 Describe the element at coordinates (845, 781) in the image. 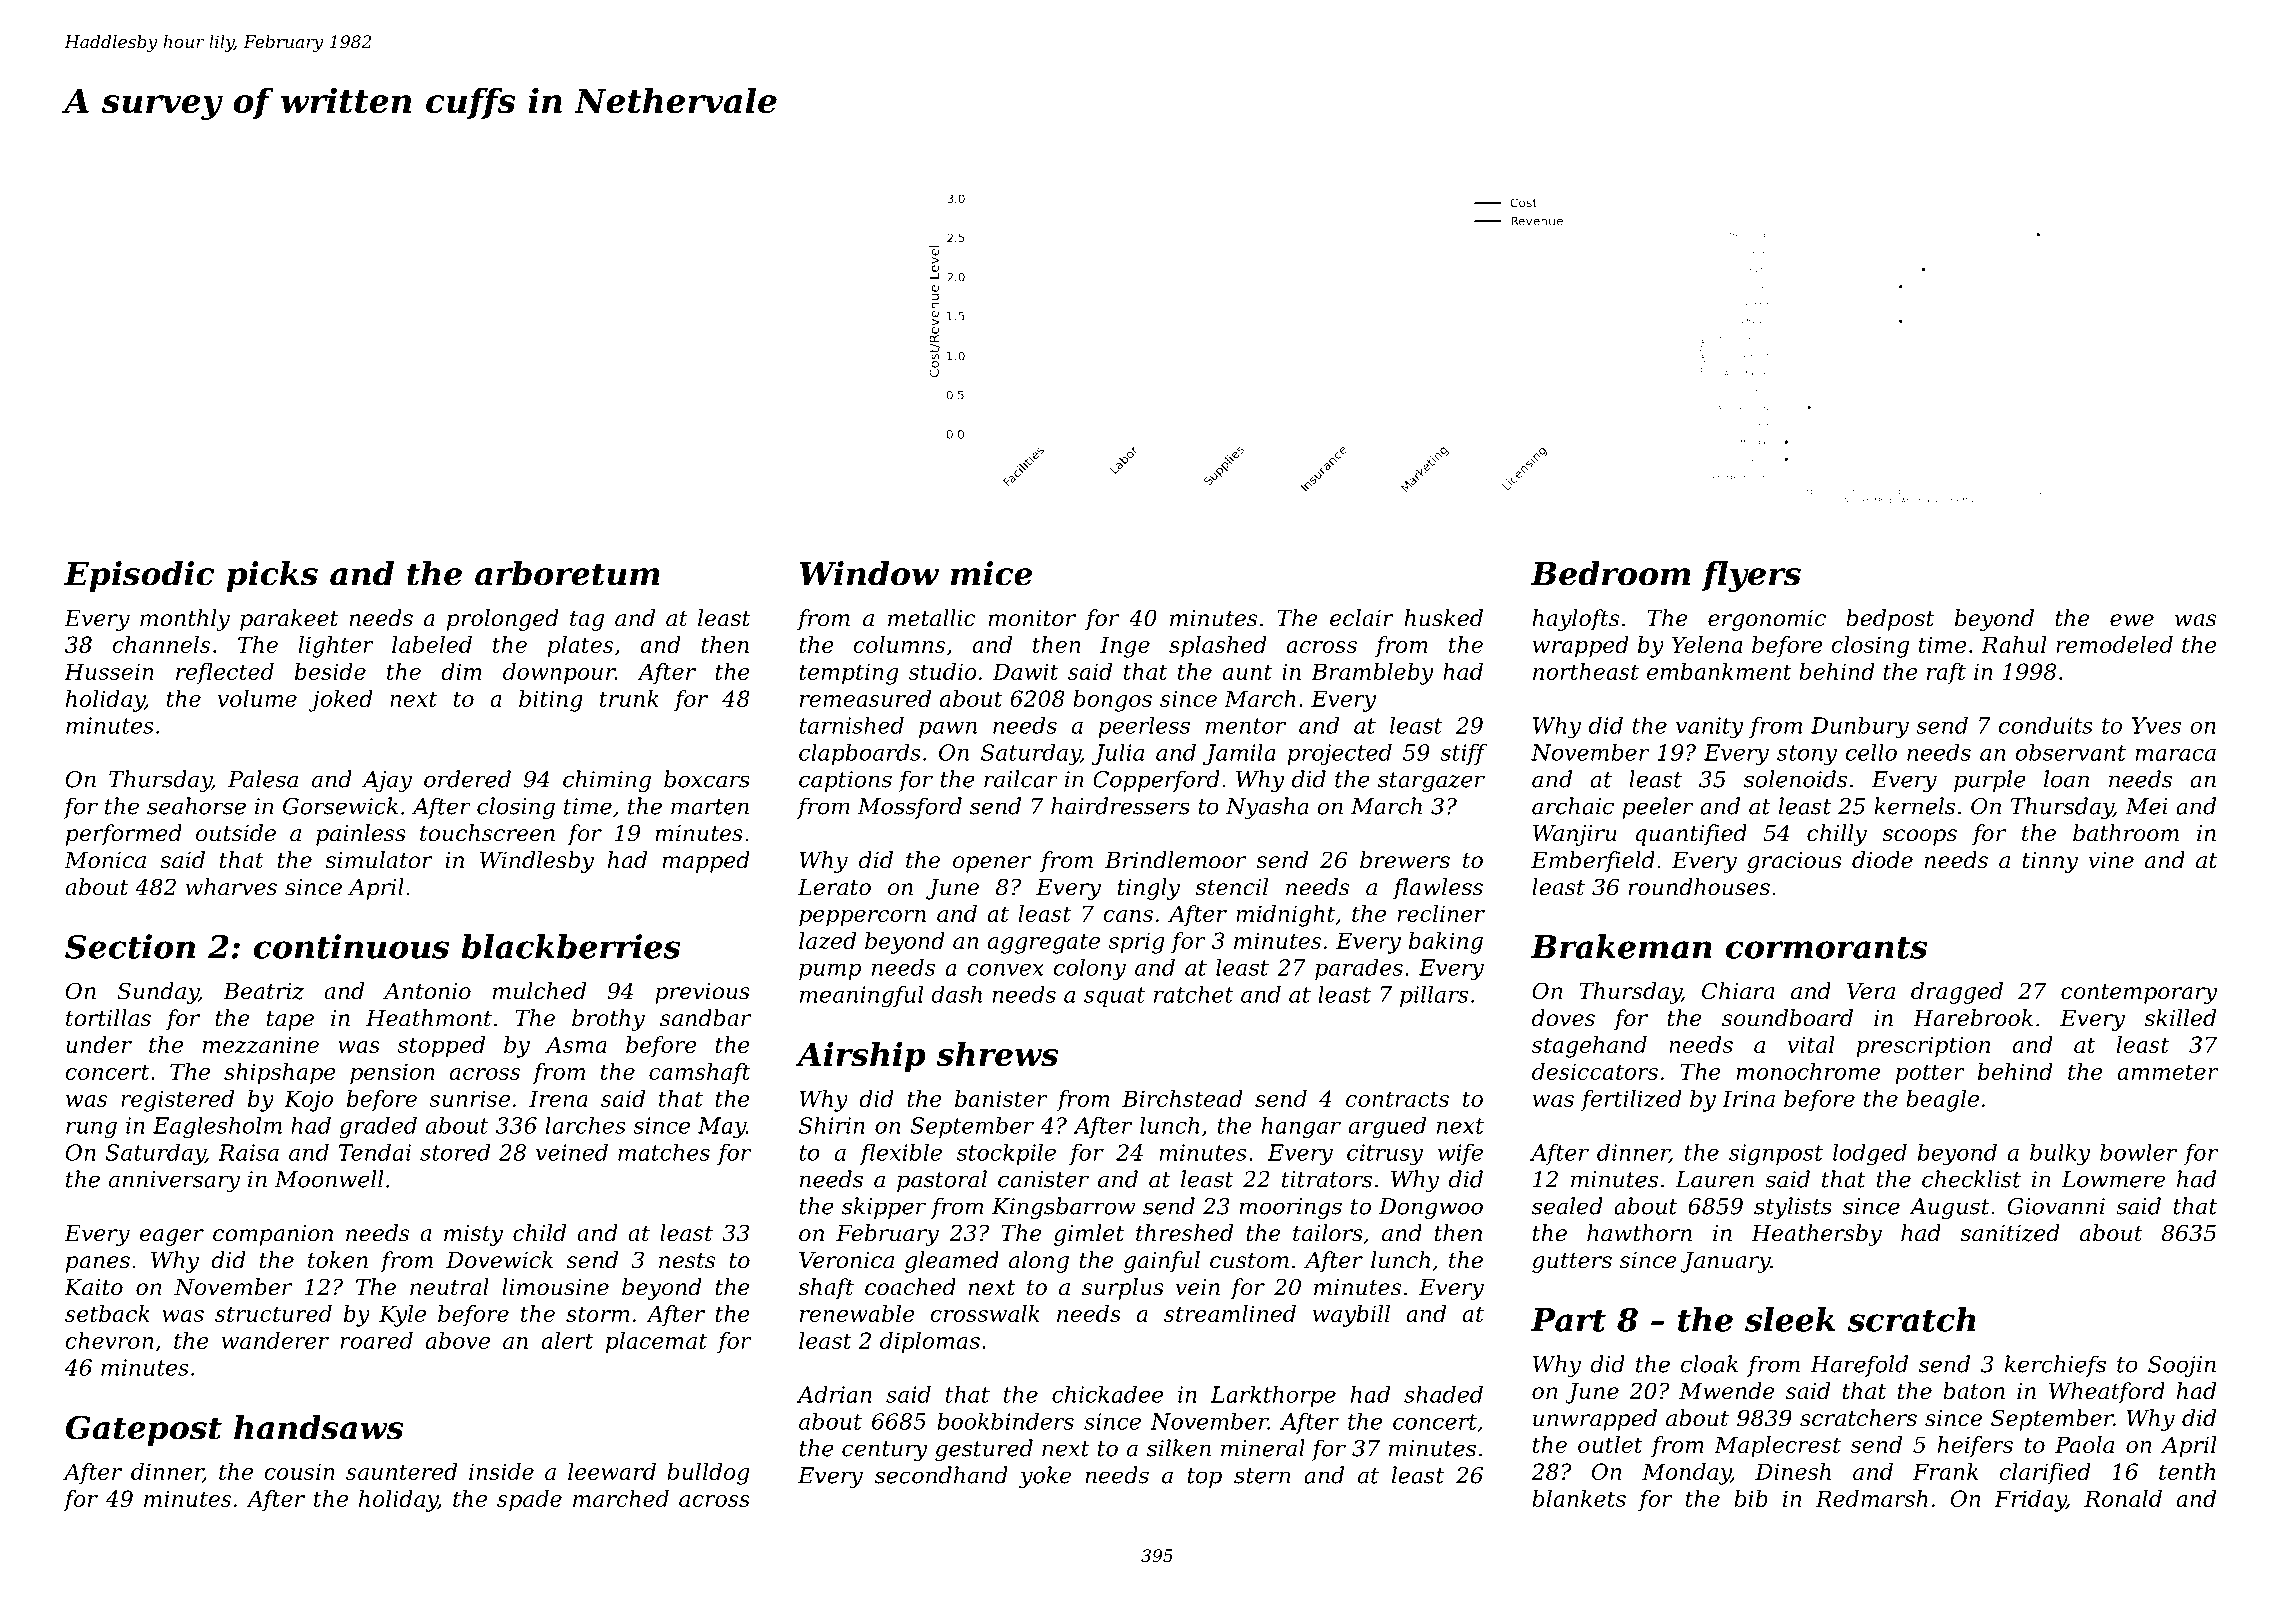

I see `captions` at that location.
